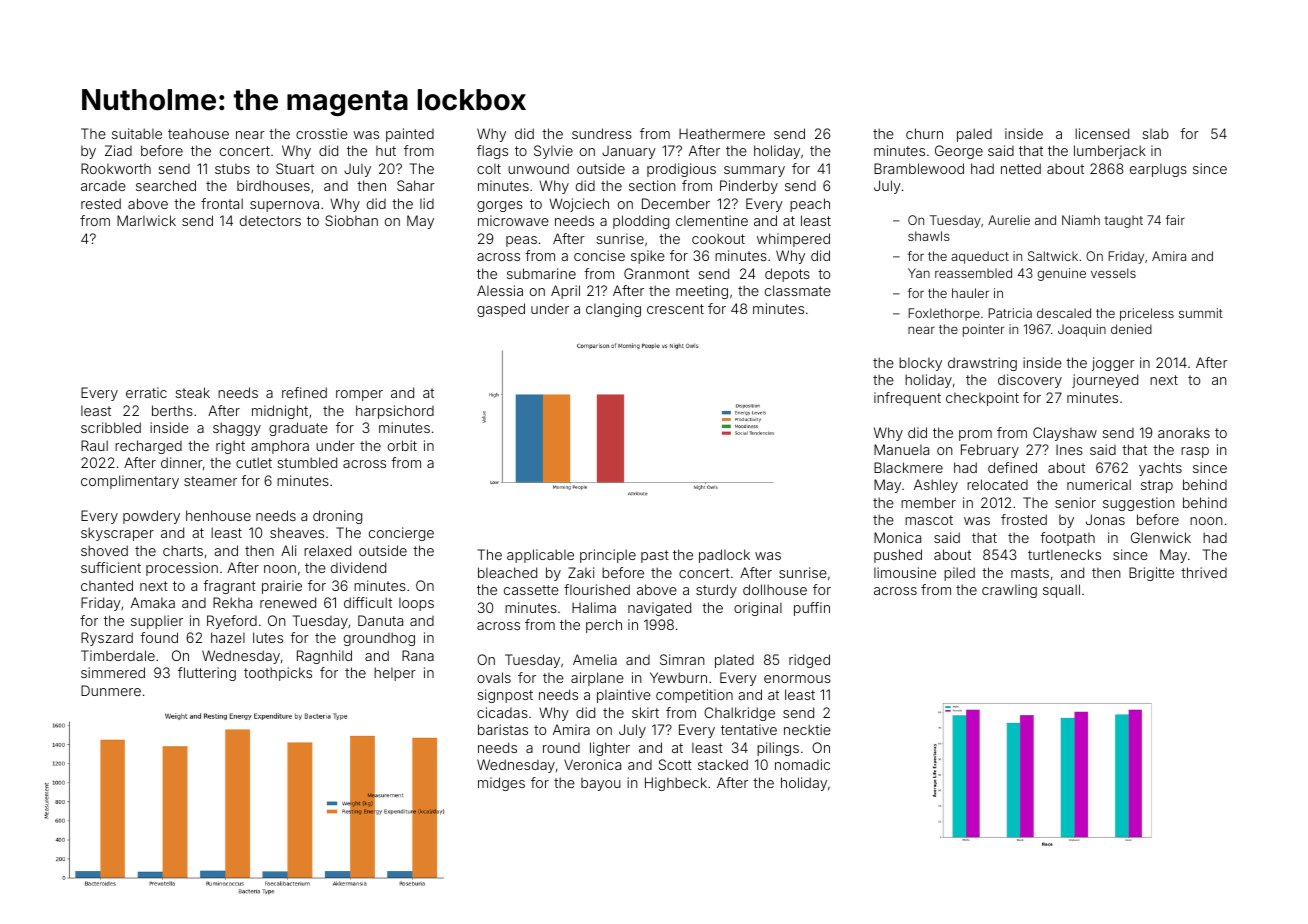  Describe the element at coordinates (1155, 133) in the image. I see `slab` at that location.
